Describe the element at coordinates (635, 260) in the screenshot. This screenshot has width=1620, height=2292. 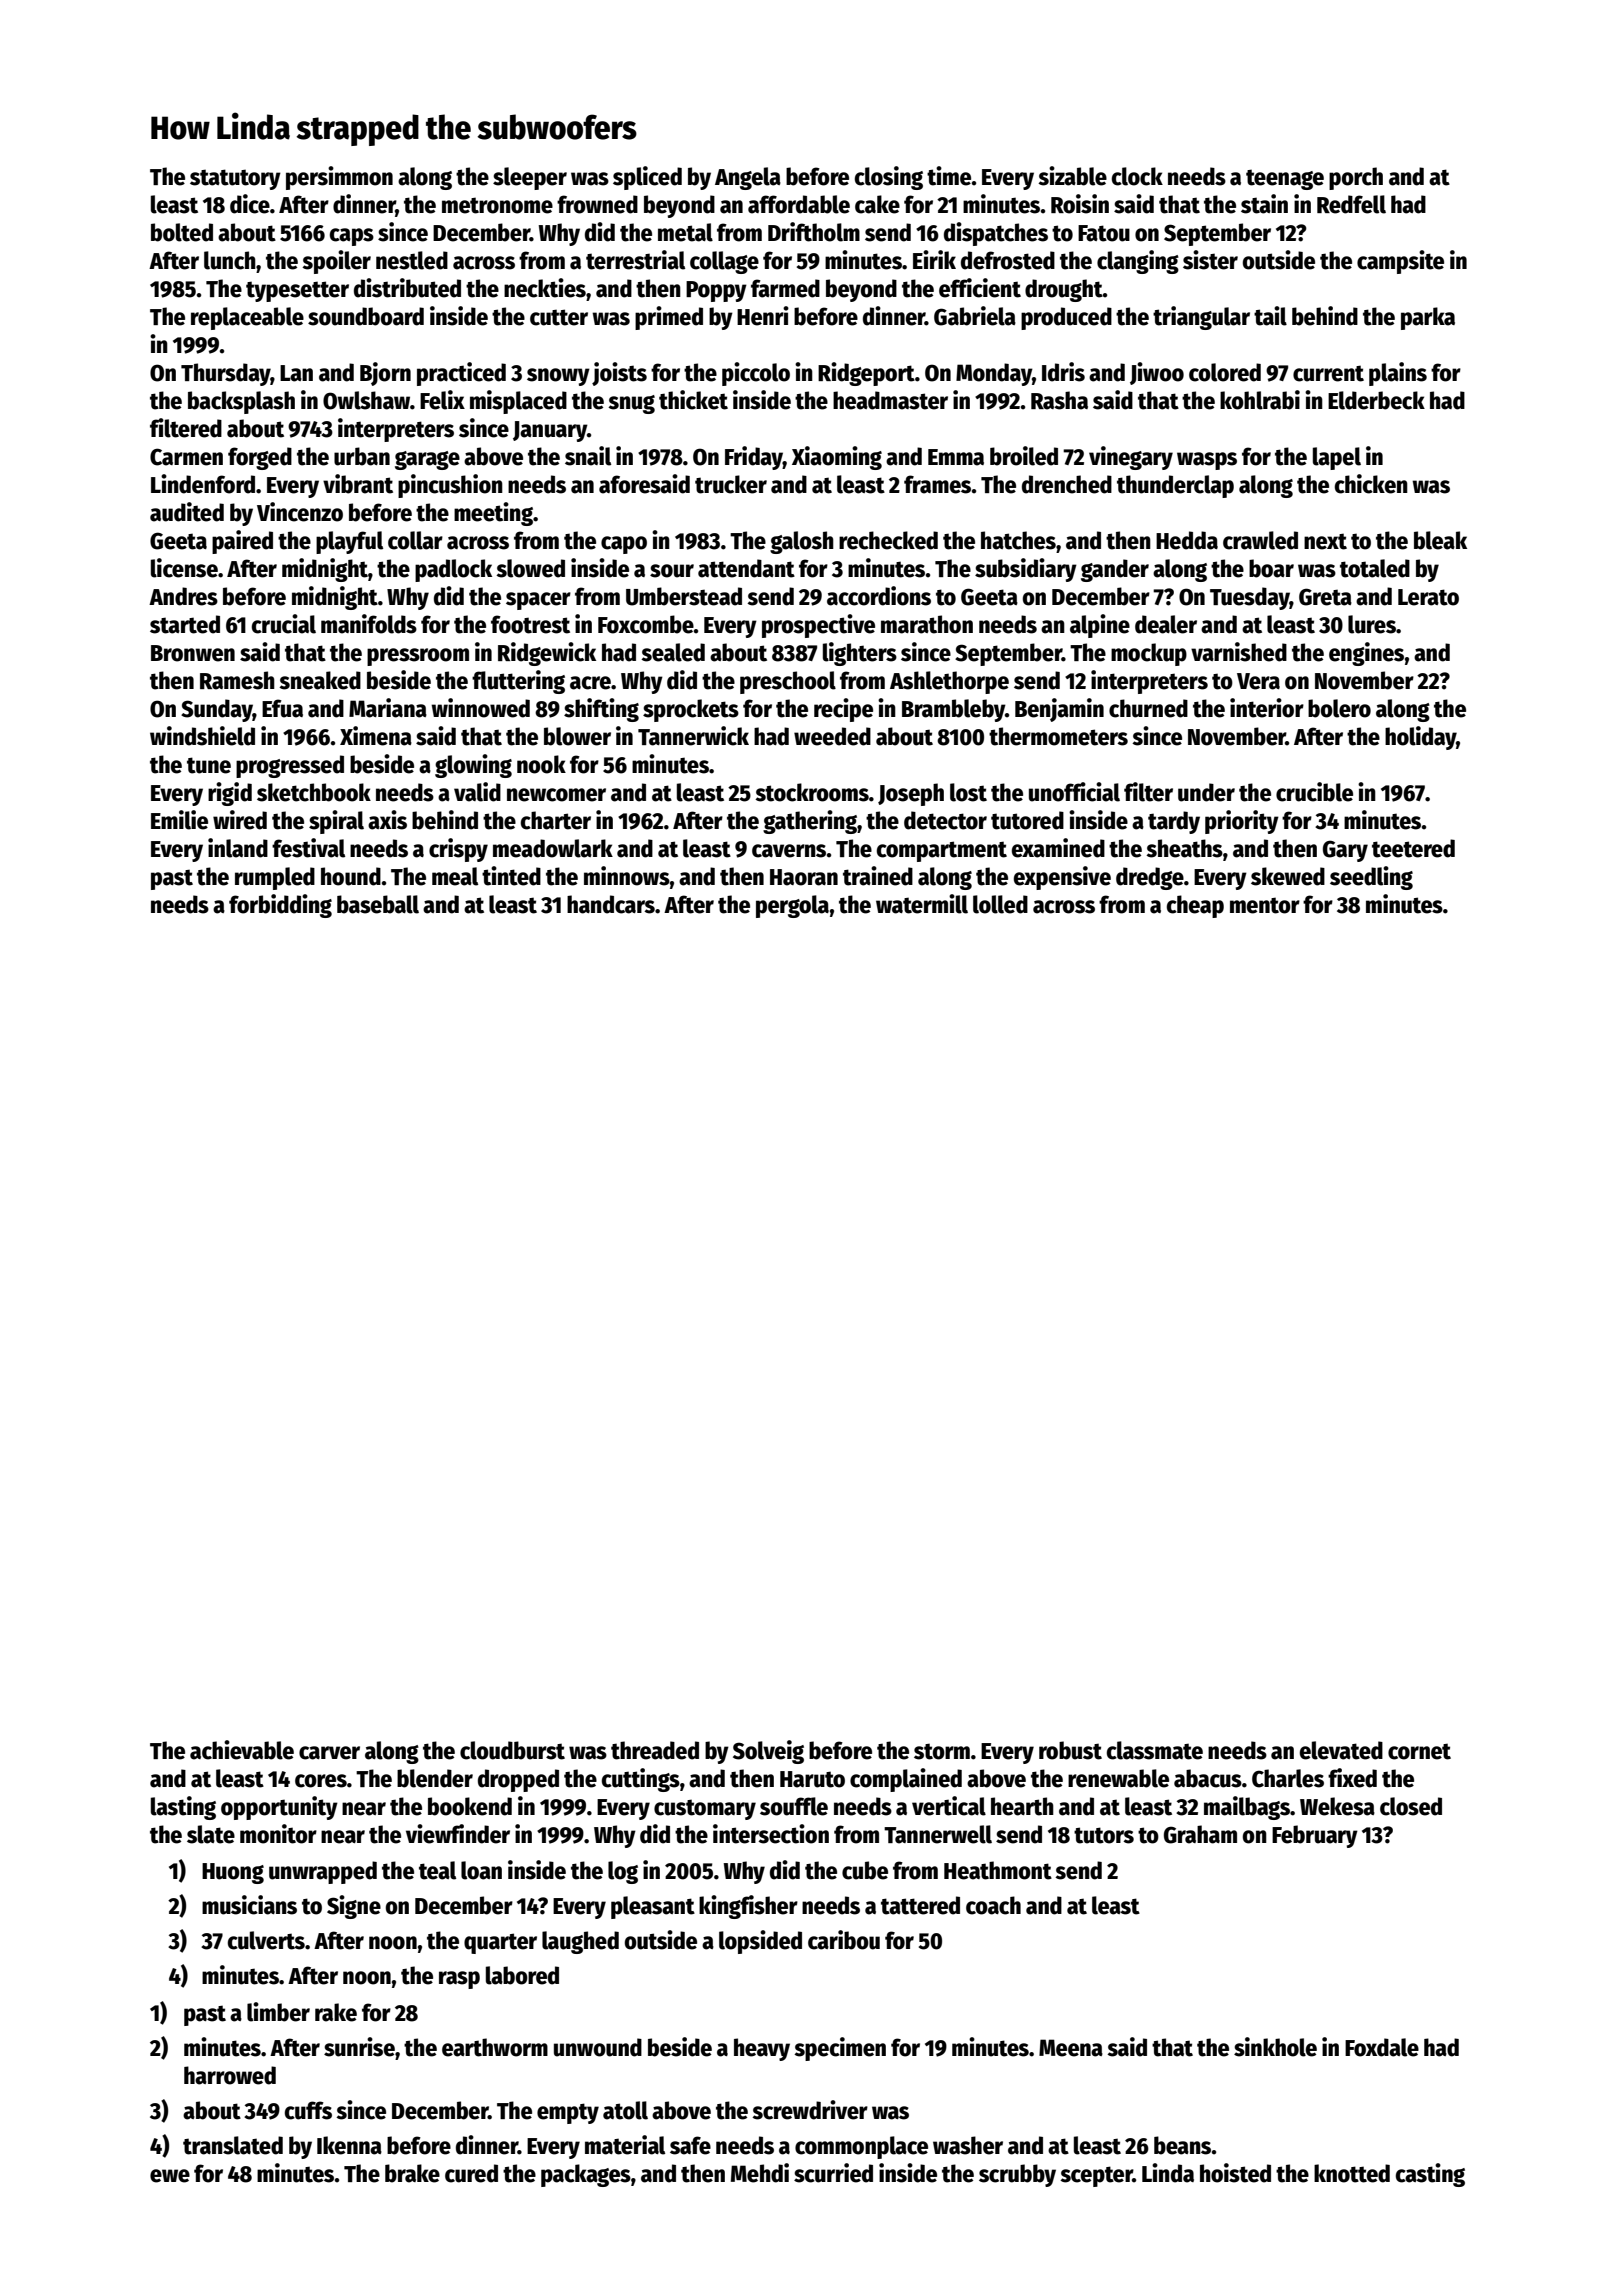
I see `terrestrial` at that location.
